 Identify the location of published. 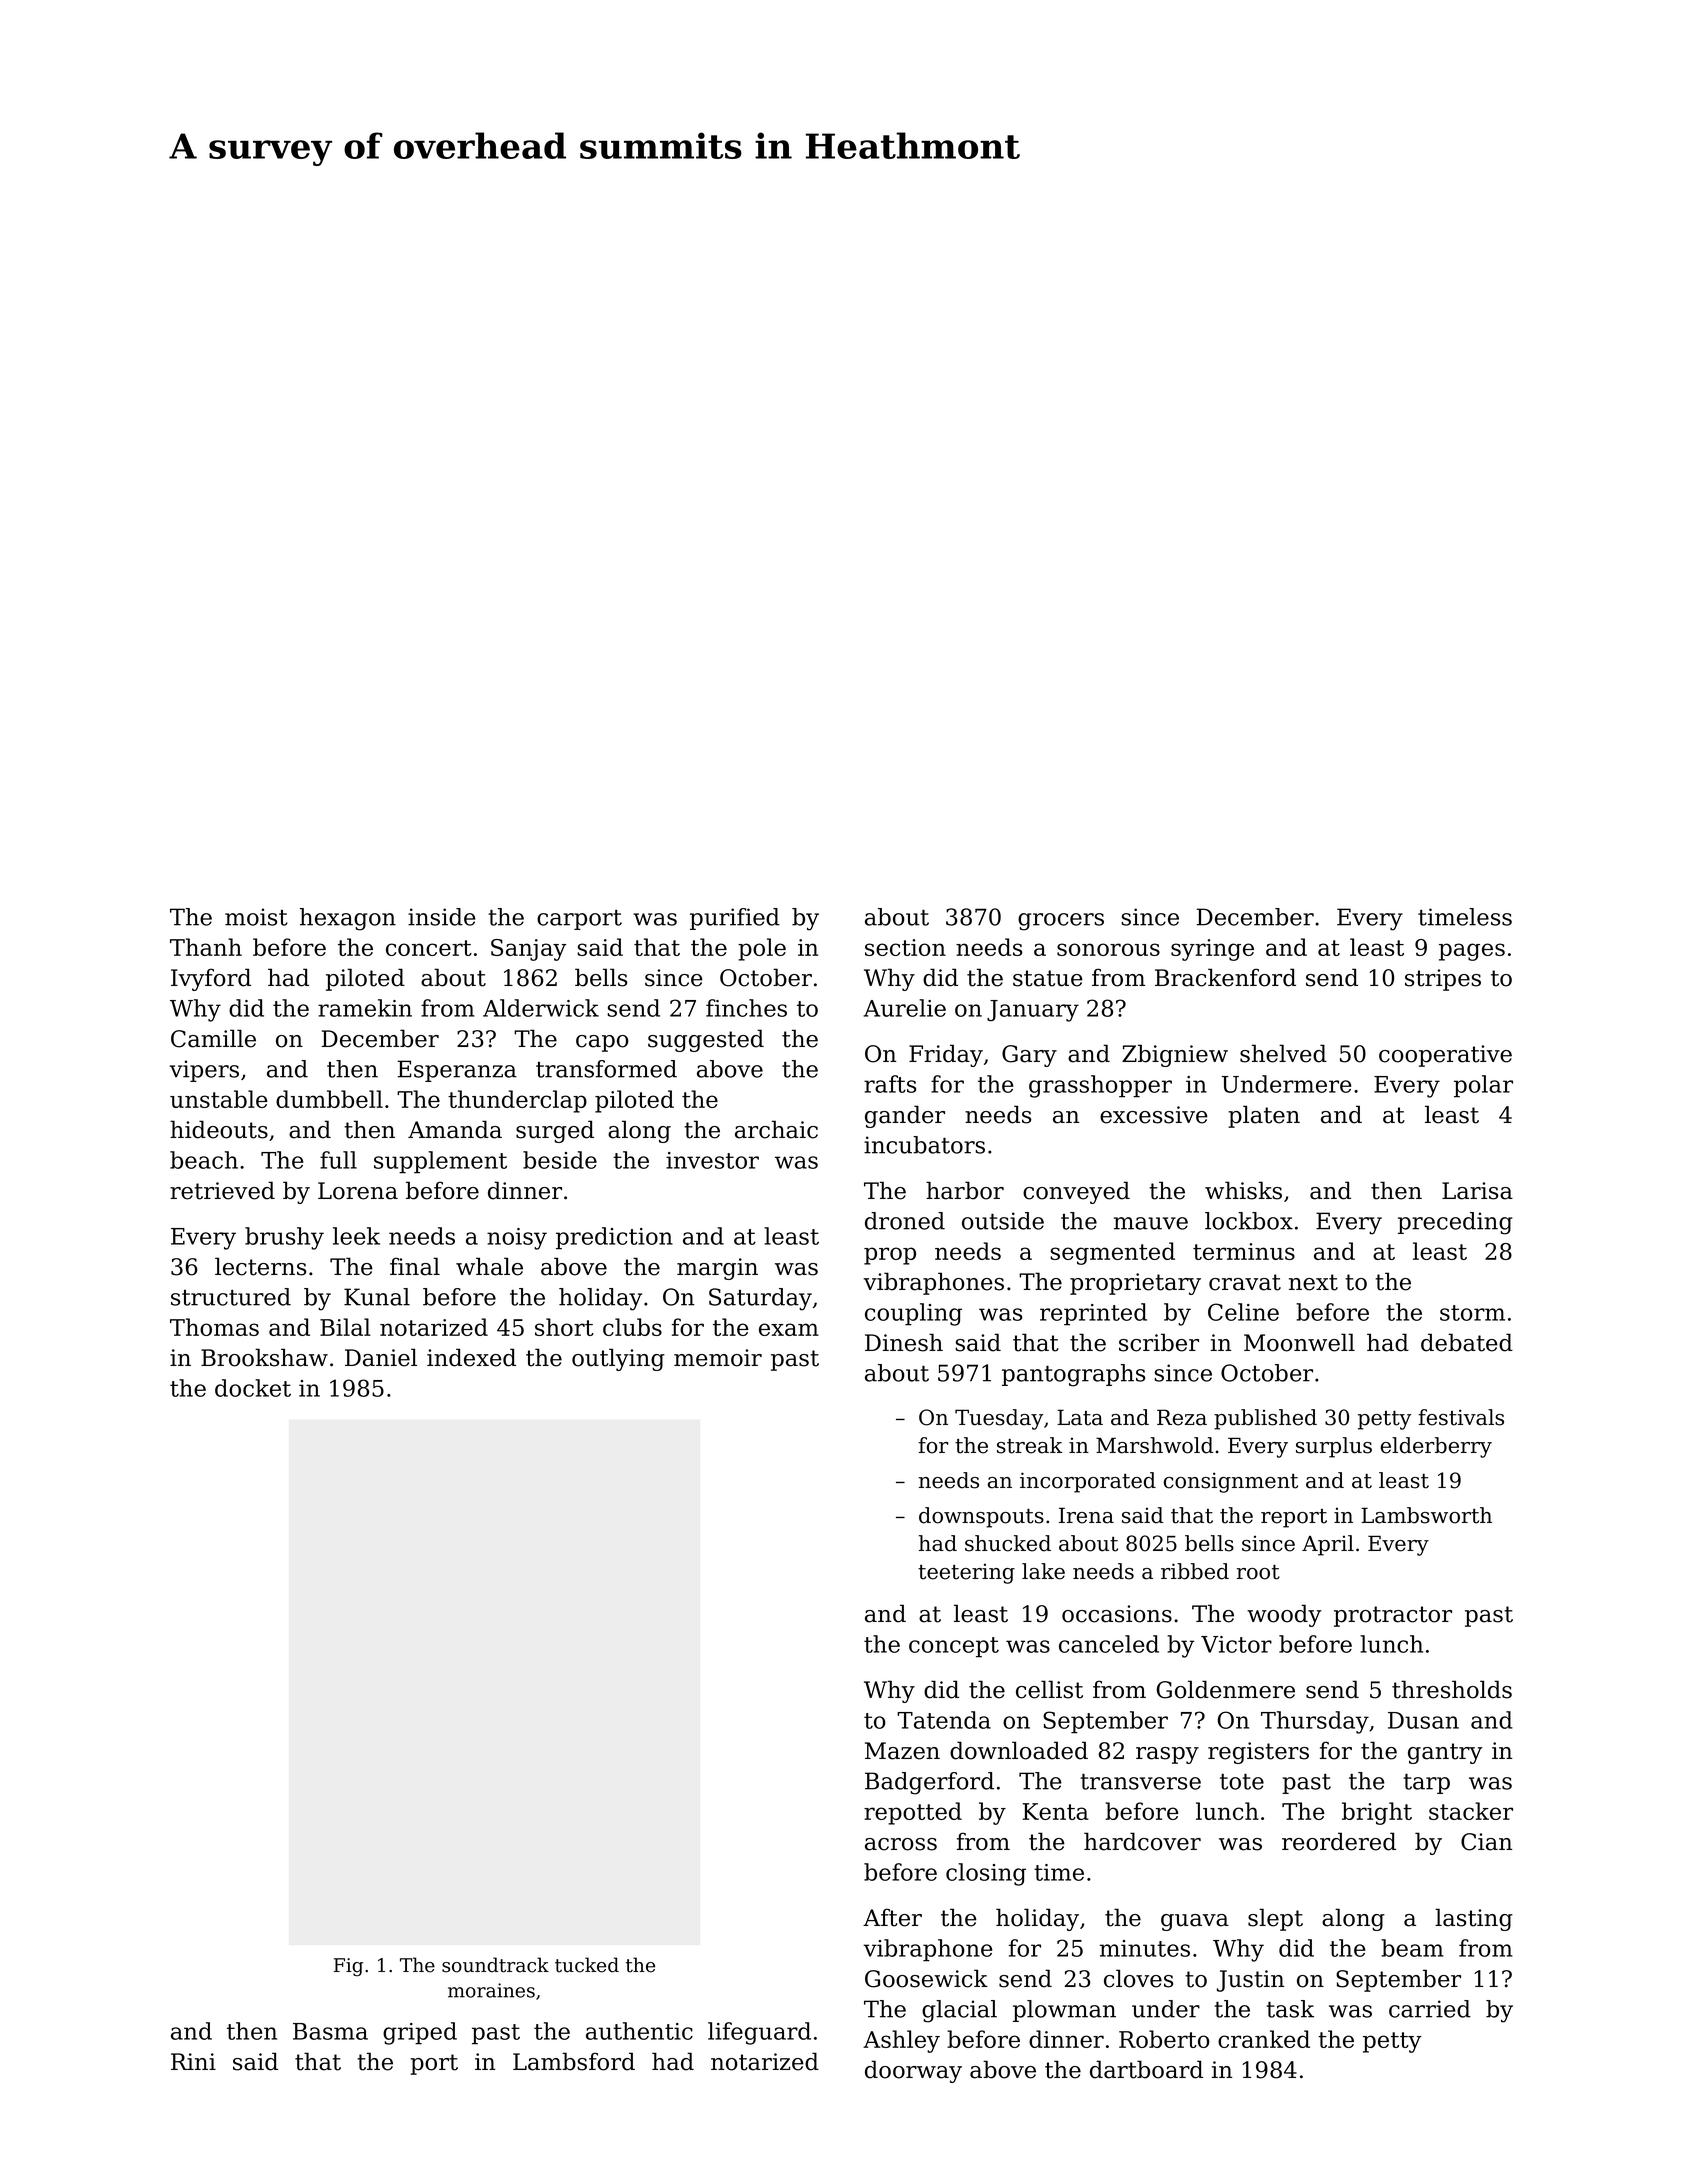
(1265, 1419).
